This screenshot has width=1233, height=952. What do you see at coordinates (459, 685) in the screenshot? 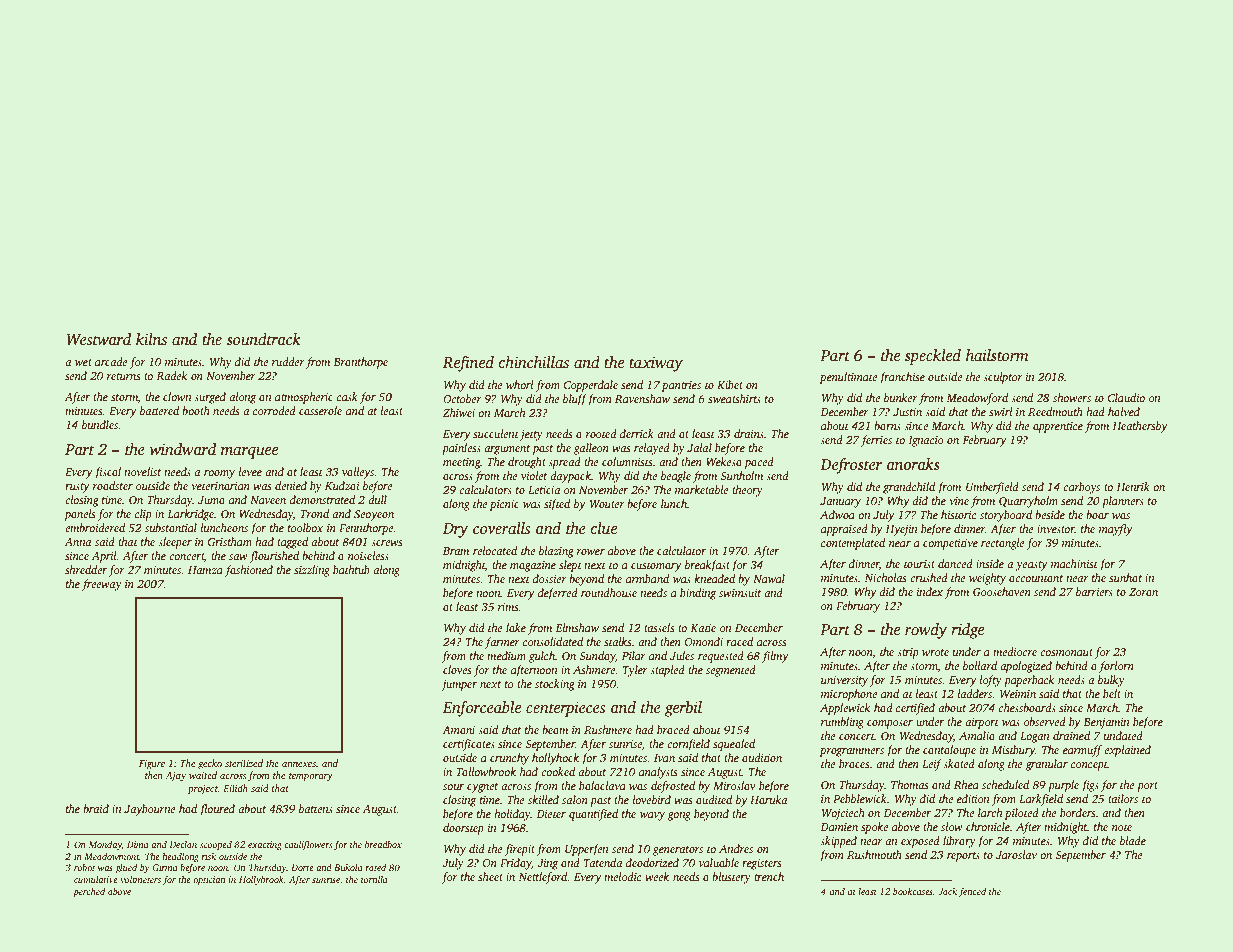
I see `jumper` at bounding box center [459, 685].
